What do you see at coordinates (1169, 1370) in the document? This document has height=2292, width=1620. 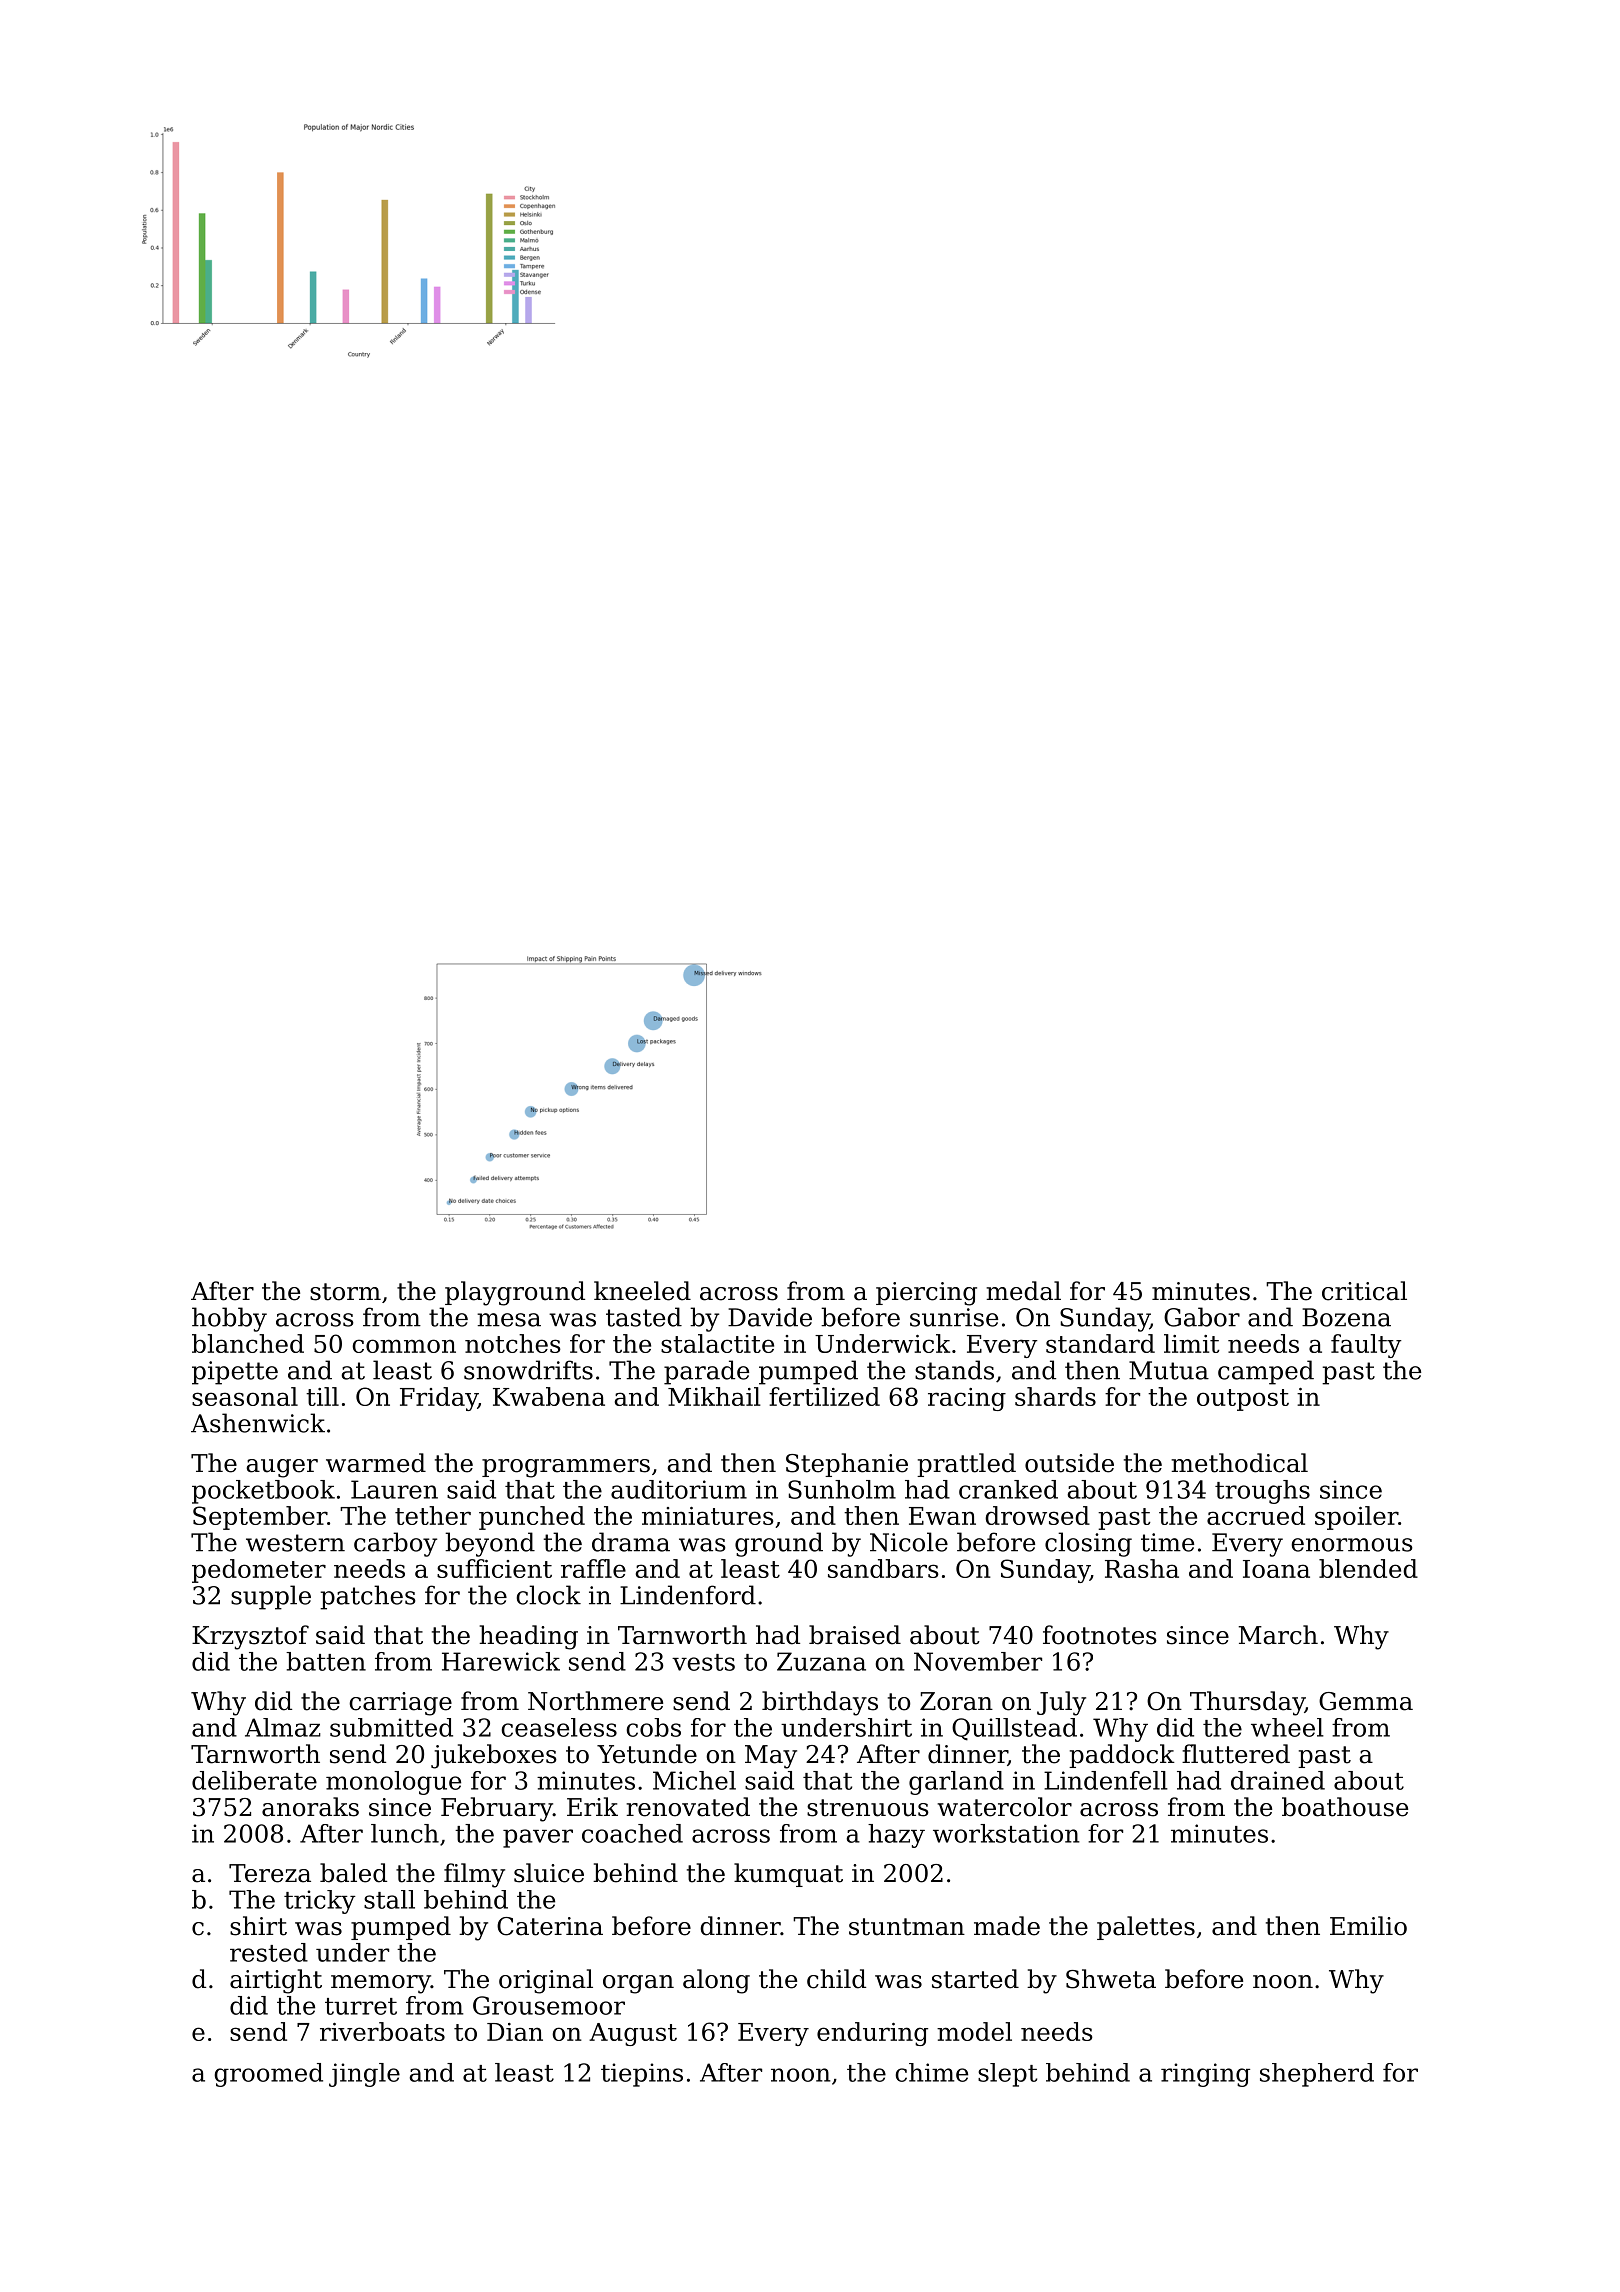 I see `Mutua` at bounding box center [1169, 1370].
